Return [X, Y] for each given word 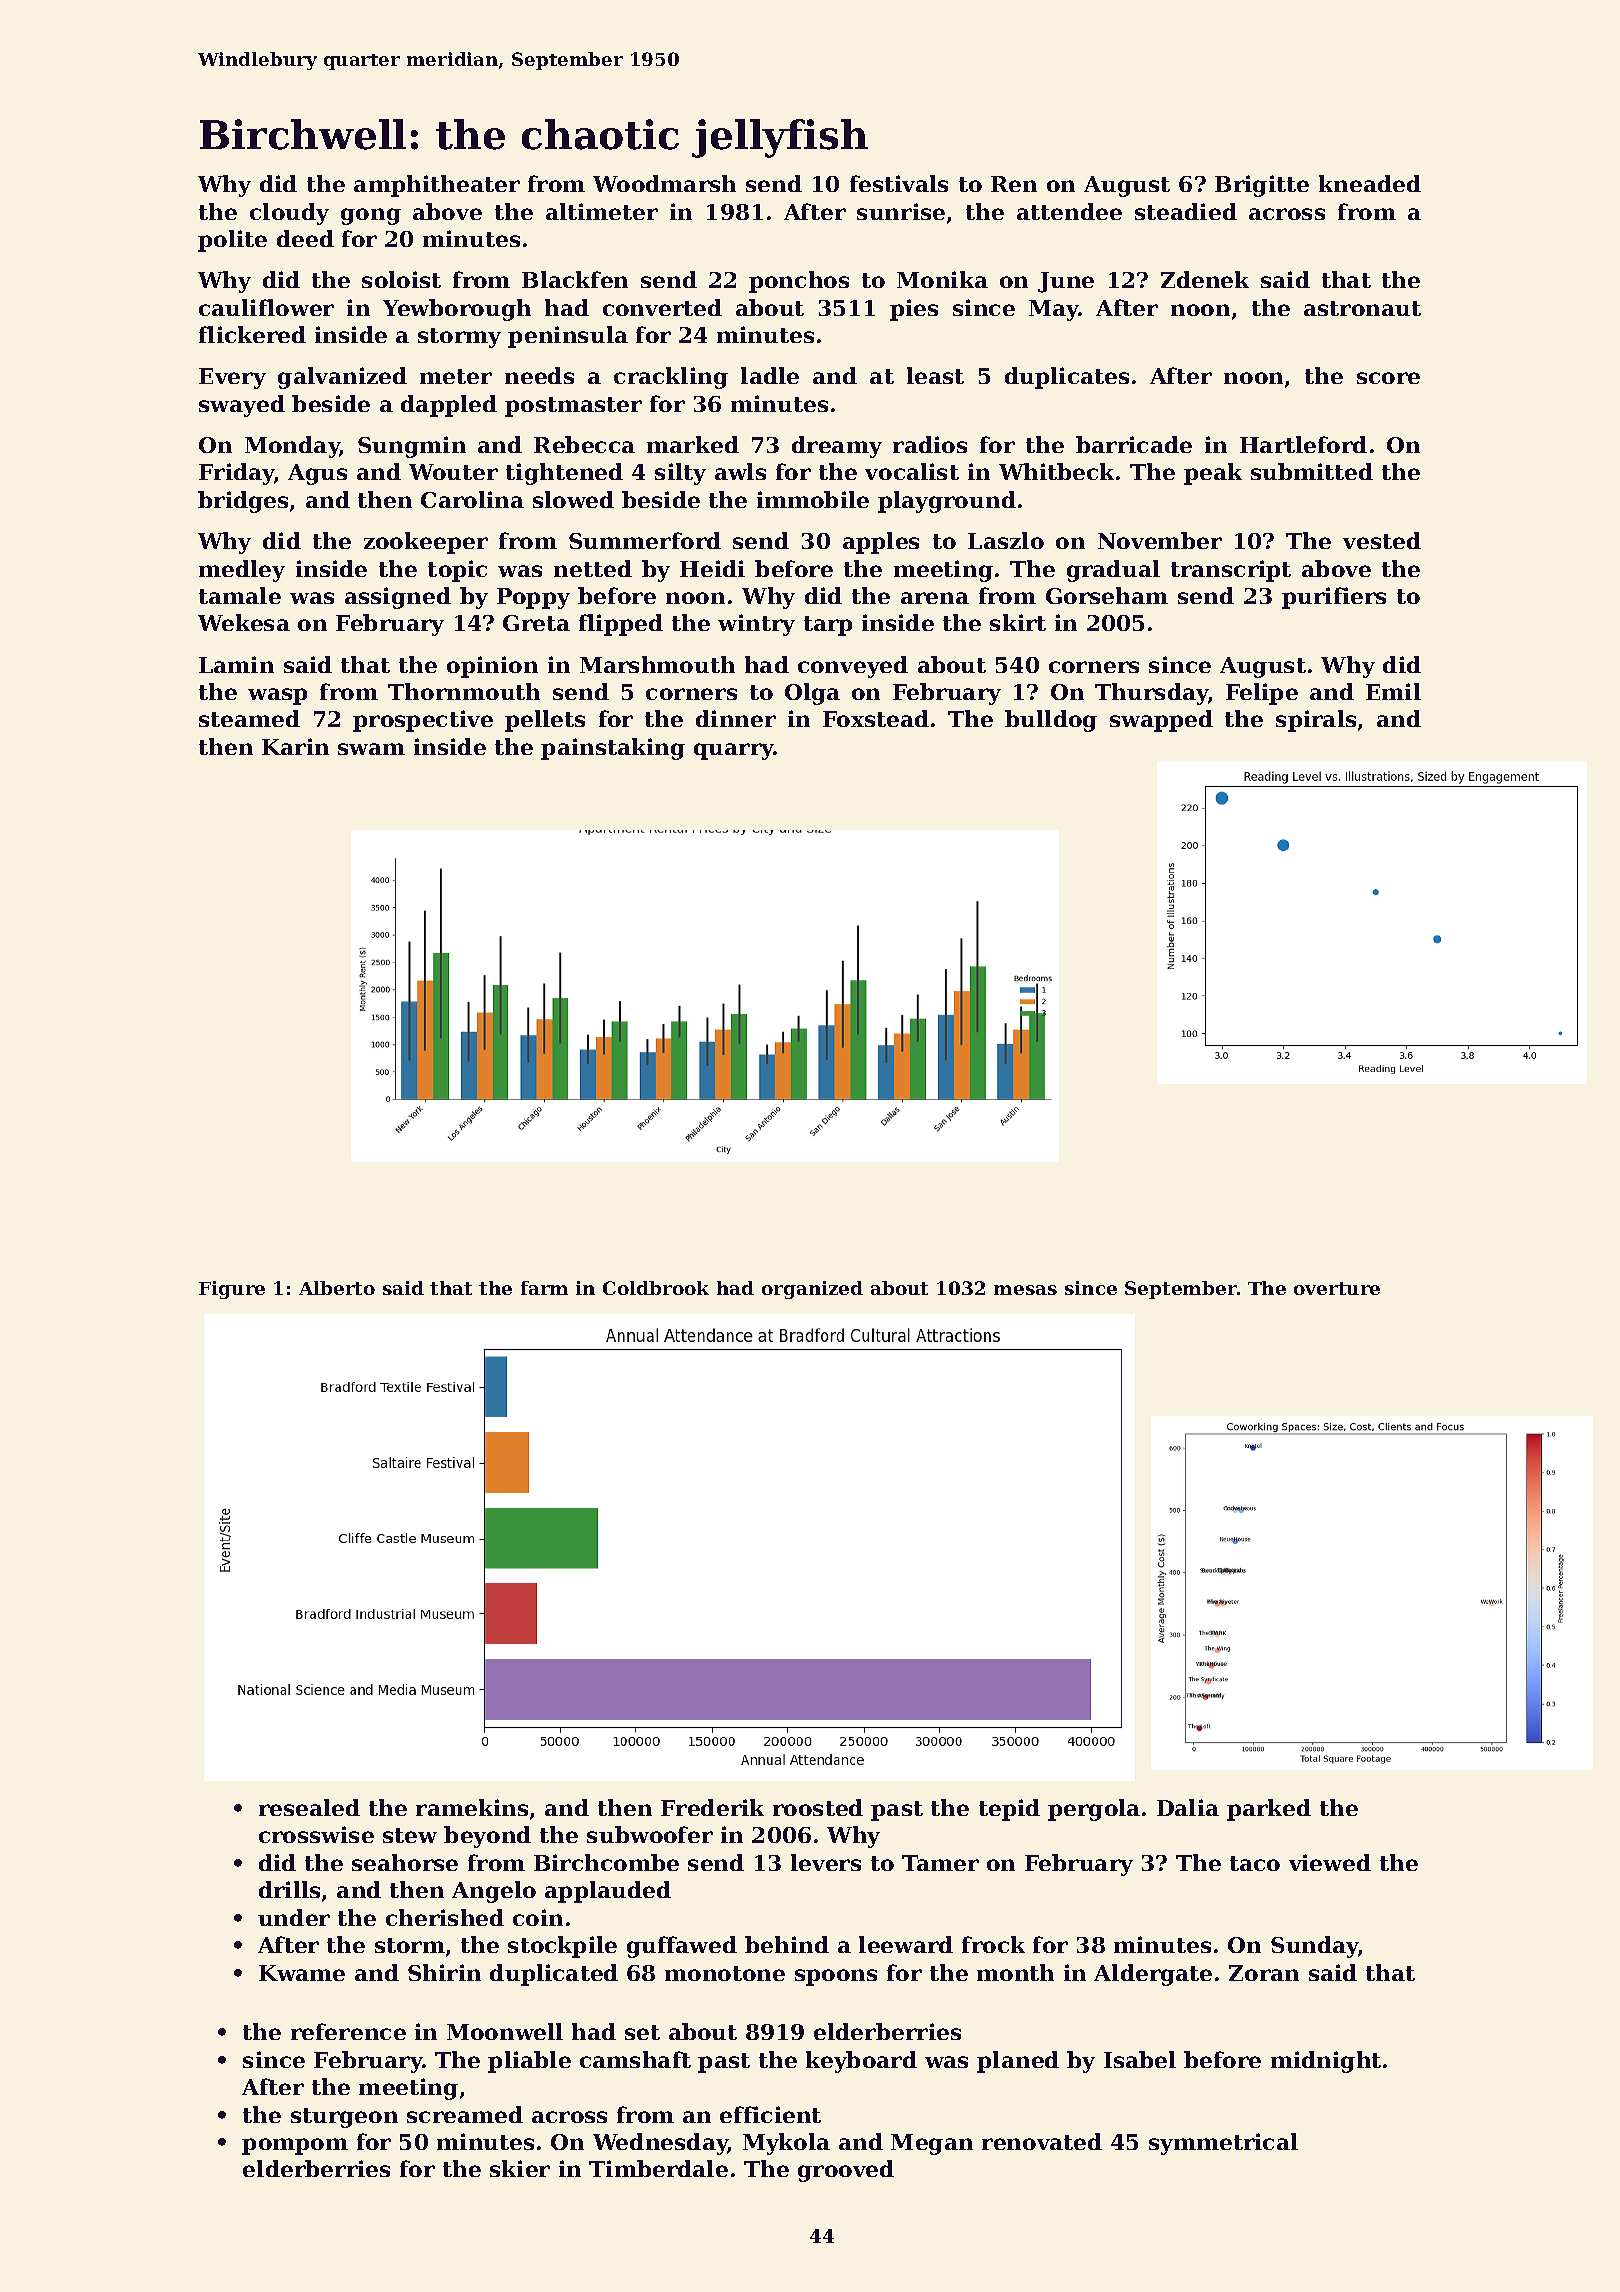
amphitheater [437, 186]
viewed [1330, 1862]
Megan [932, 2144]
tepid [1009, 1810]
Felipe [1262, 694]
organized [812, 1290]
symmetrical [1223, 2144]
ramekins [472, 1807]
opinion [492, 667]
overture [1337, 1288]
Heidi [712, 568]
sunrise [901, 211]
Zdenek [1205, 279]
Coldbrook [656, 1288]
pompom [295, 2146]
